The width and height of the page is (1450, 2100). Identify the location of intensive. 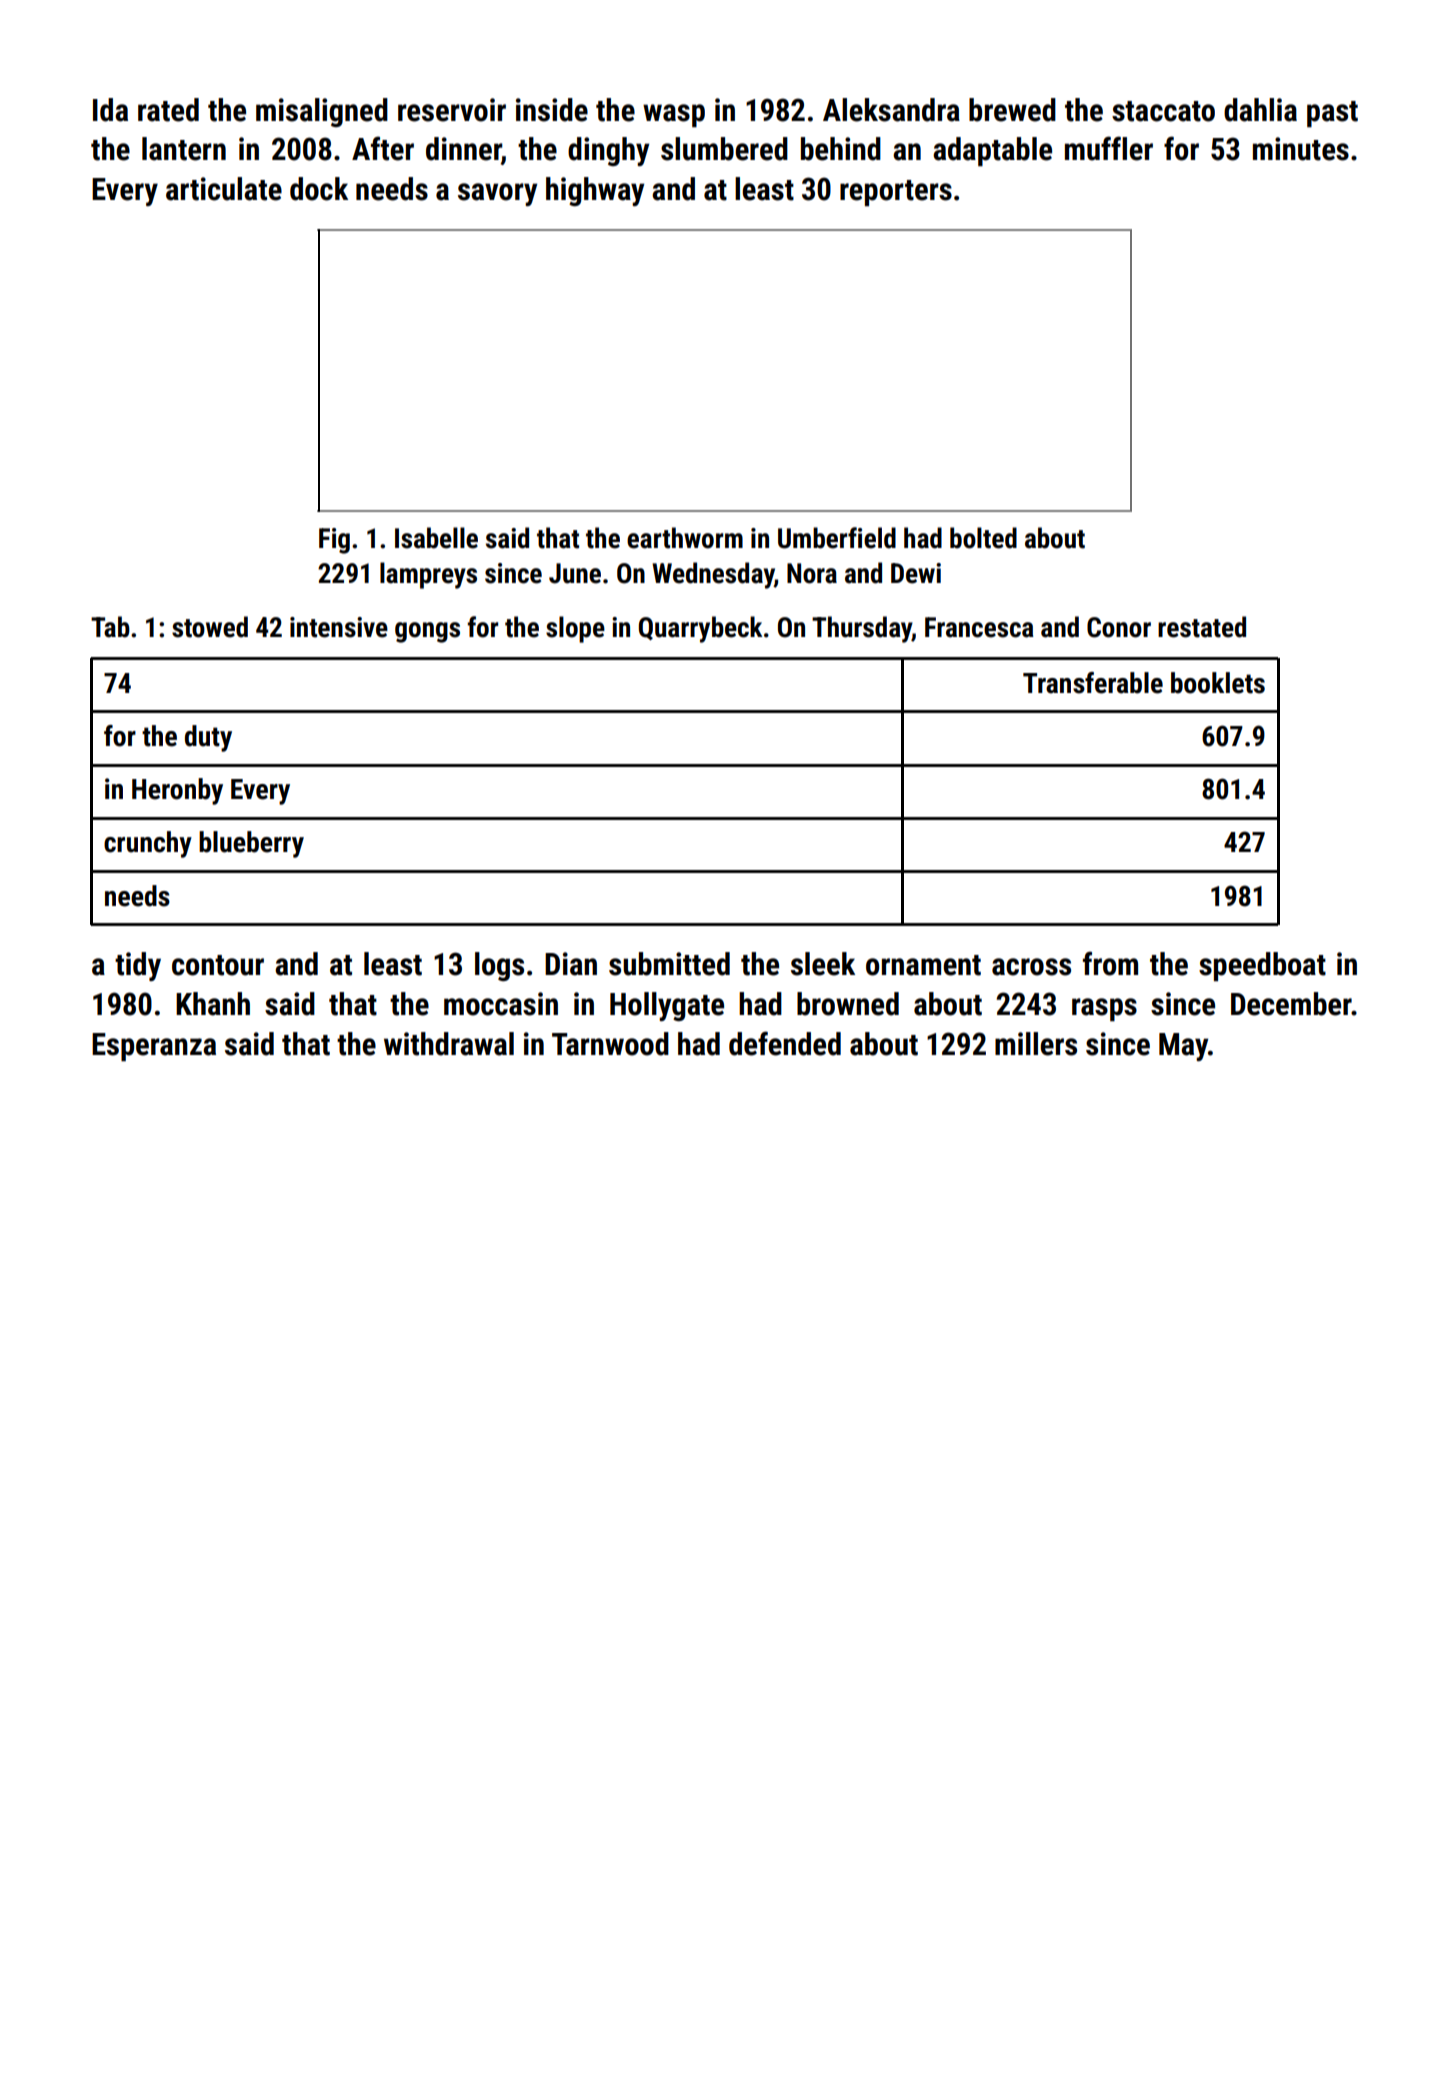
(339, 627).
